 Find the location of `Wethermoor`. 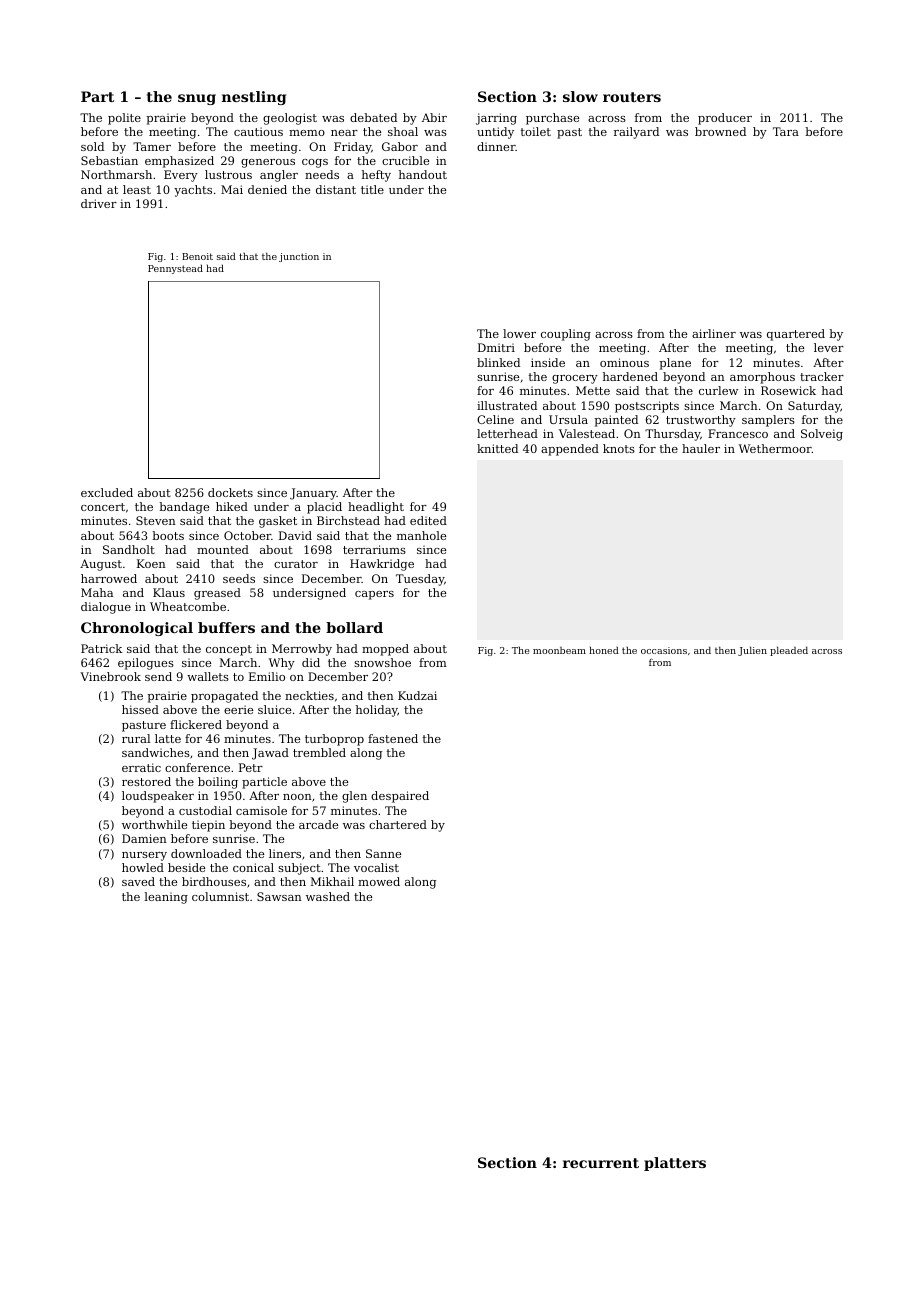

Wethermoor is located at coordinates (775, 448).
